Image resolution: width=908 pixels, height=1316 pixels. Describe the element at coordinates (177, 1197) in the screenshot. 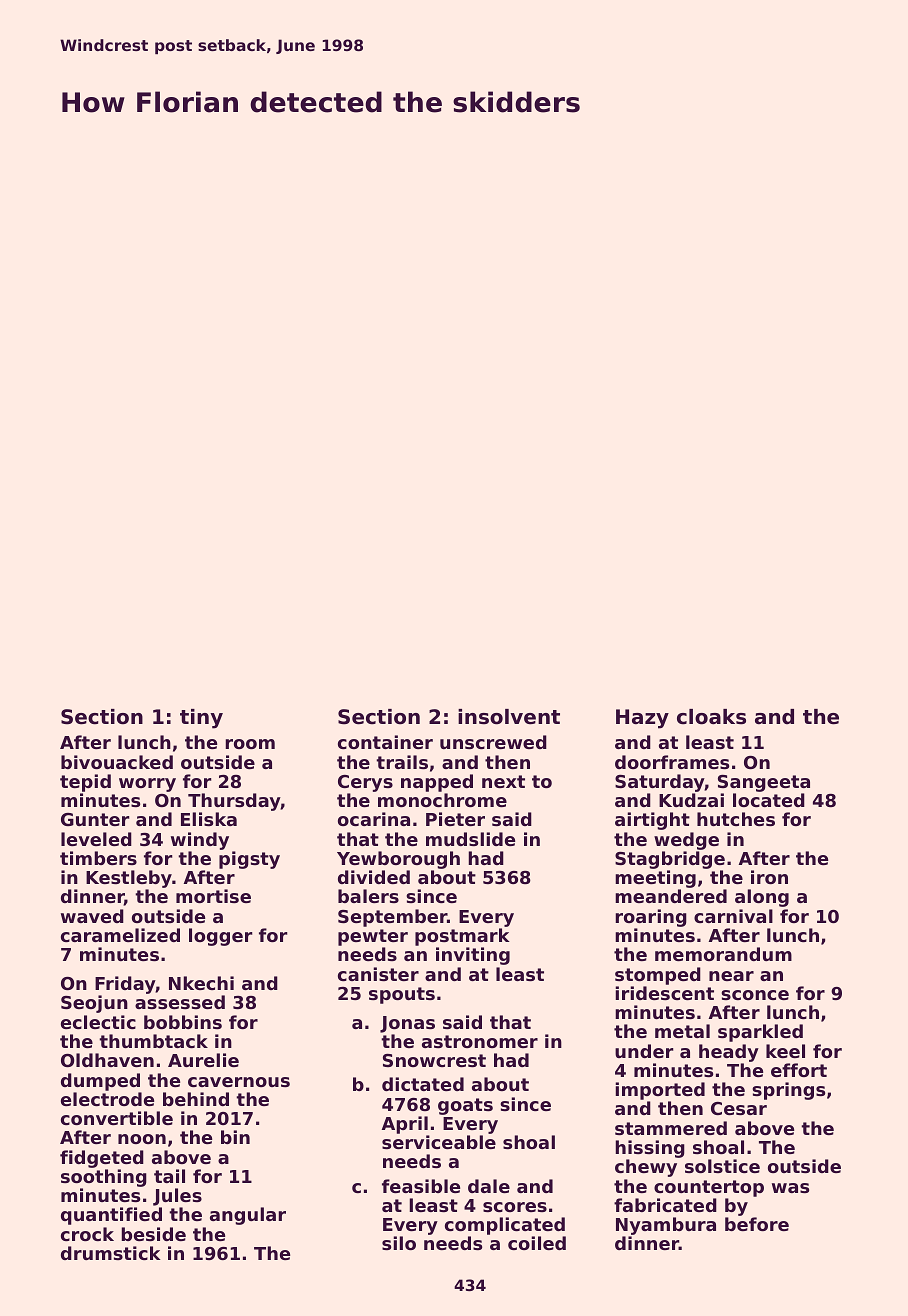

I see `Jules` at that location.
